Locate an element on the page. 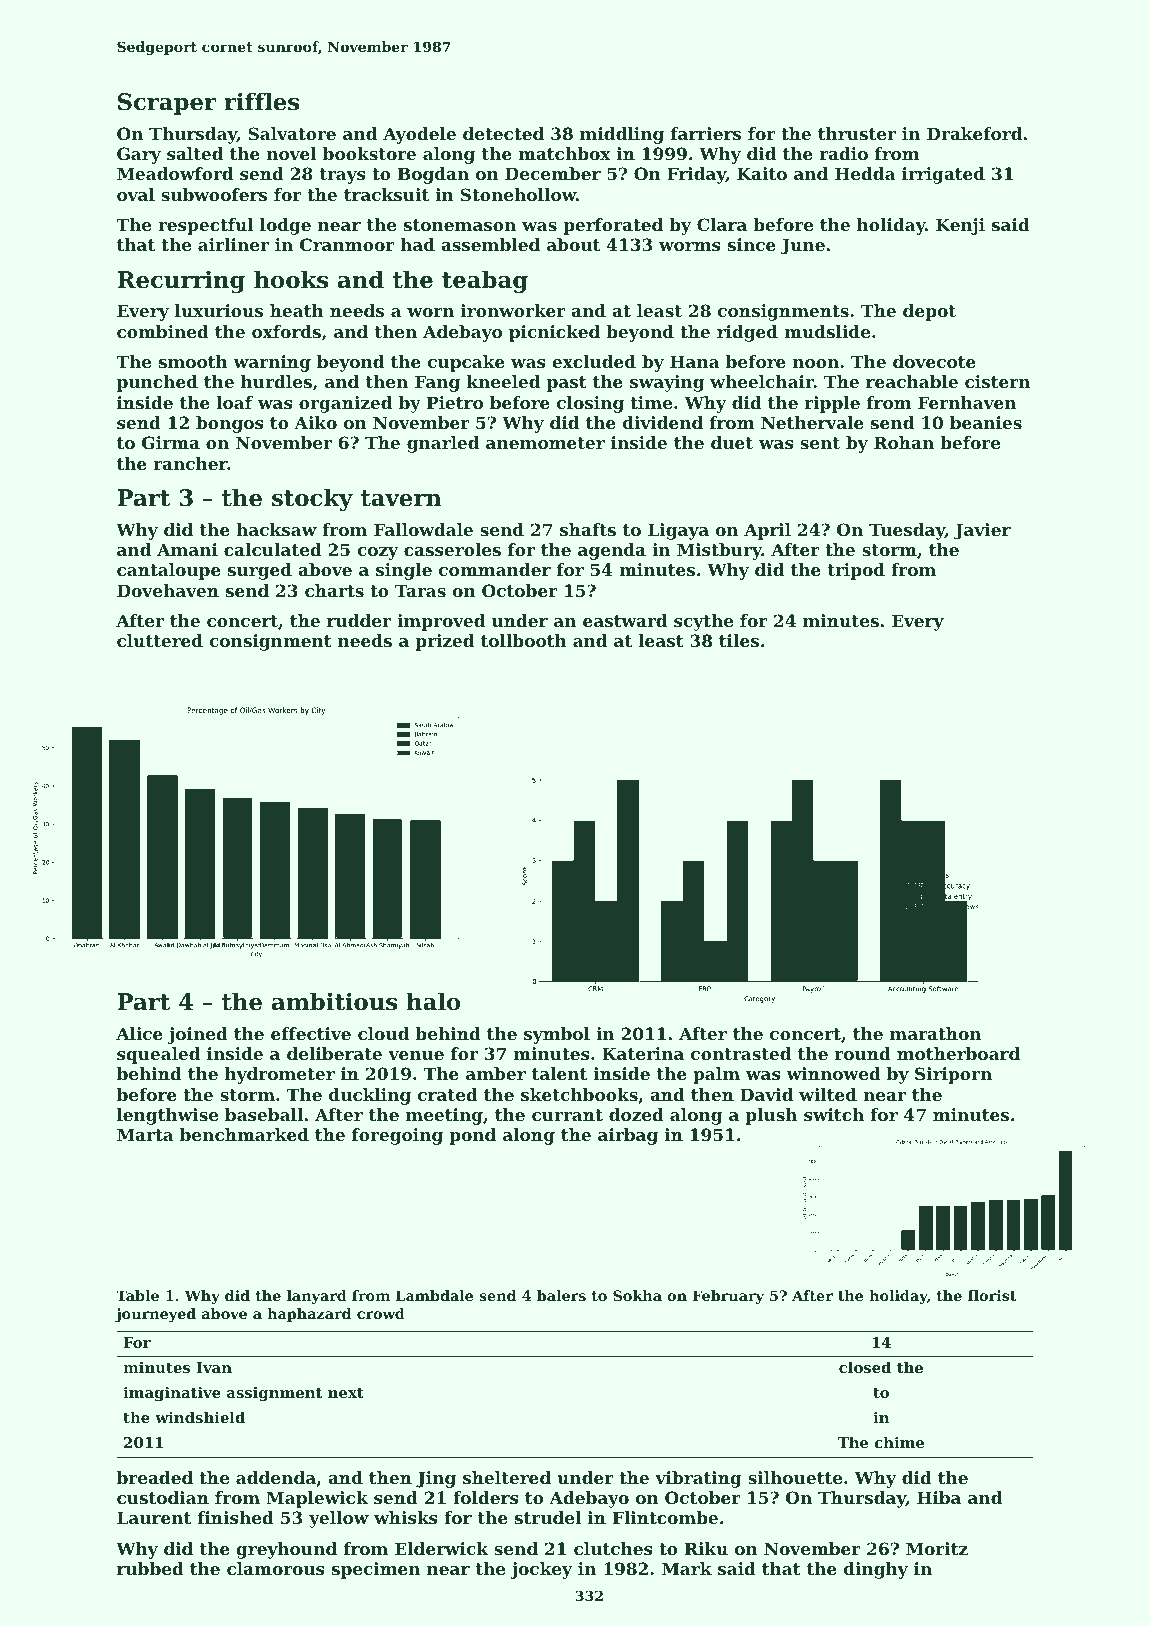 This page has width=1150, height=1626. Drakeford is located at coordinates (974, 133).
